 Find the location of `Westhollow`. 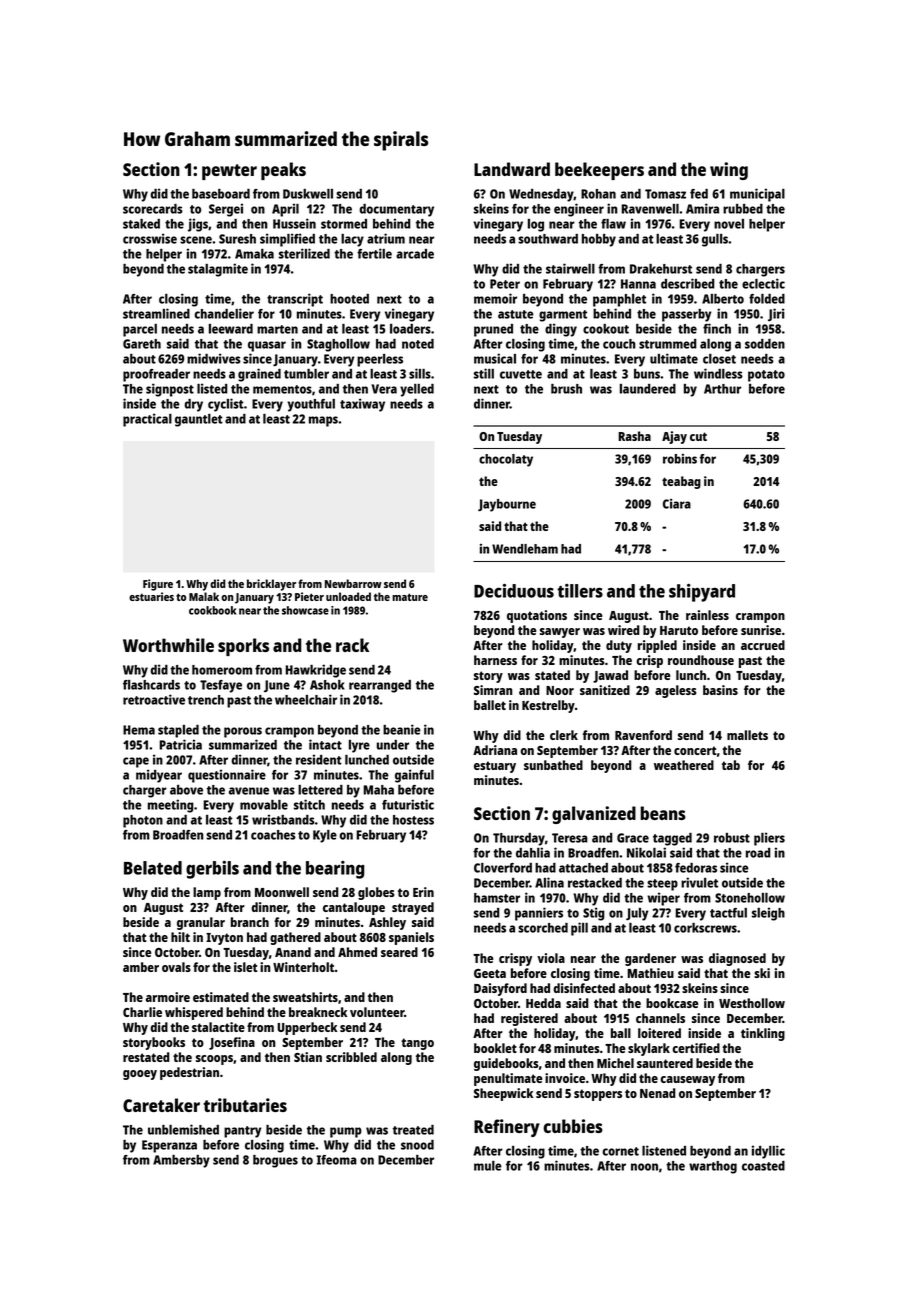

Westhollow is located at coordinates (752, 1003).
